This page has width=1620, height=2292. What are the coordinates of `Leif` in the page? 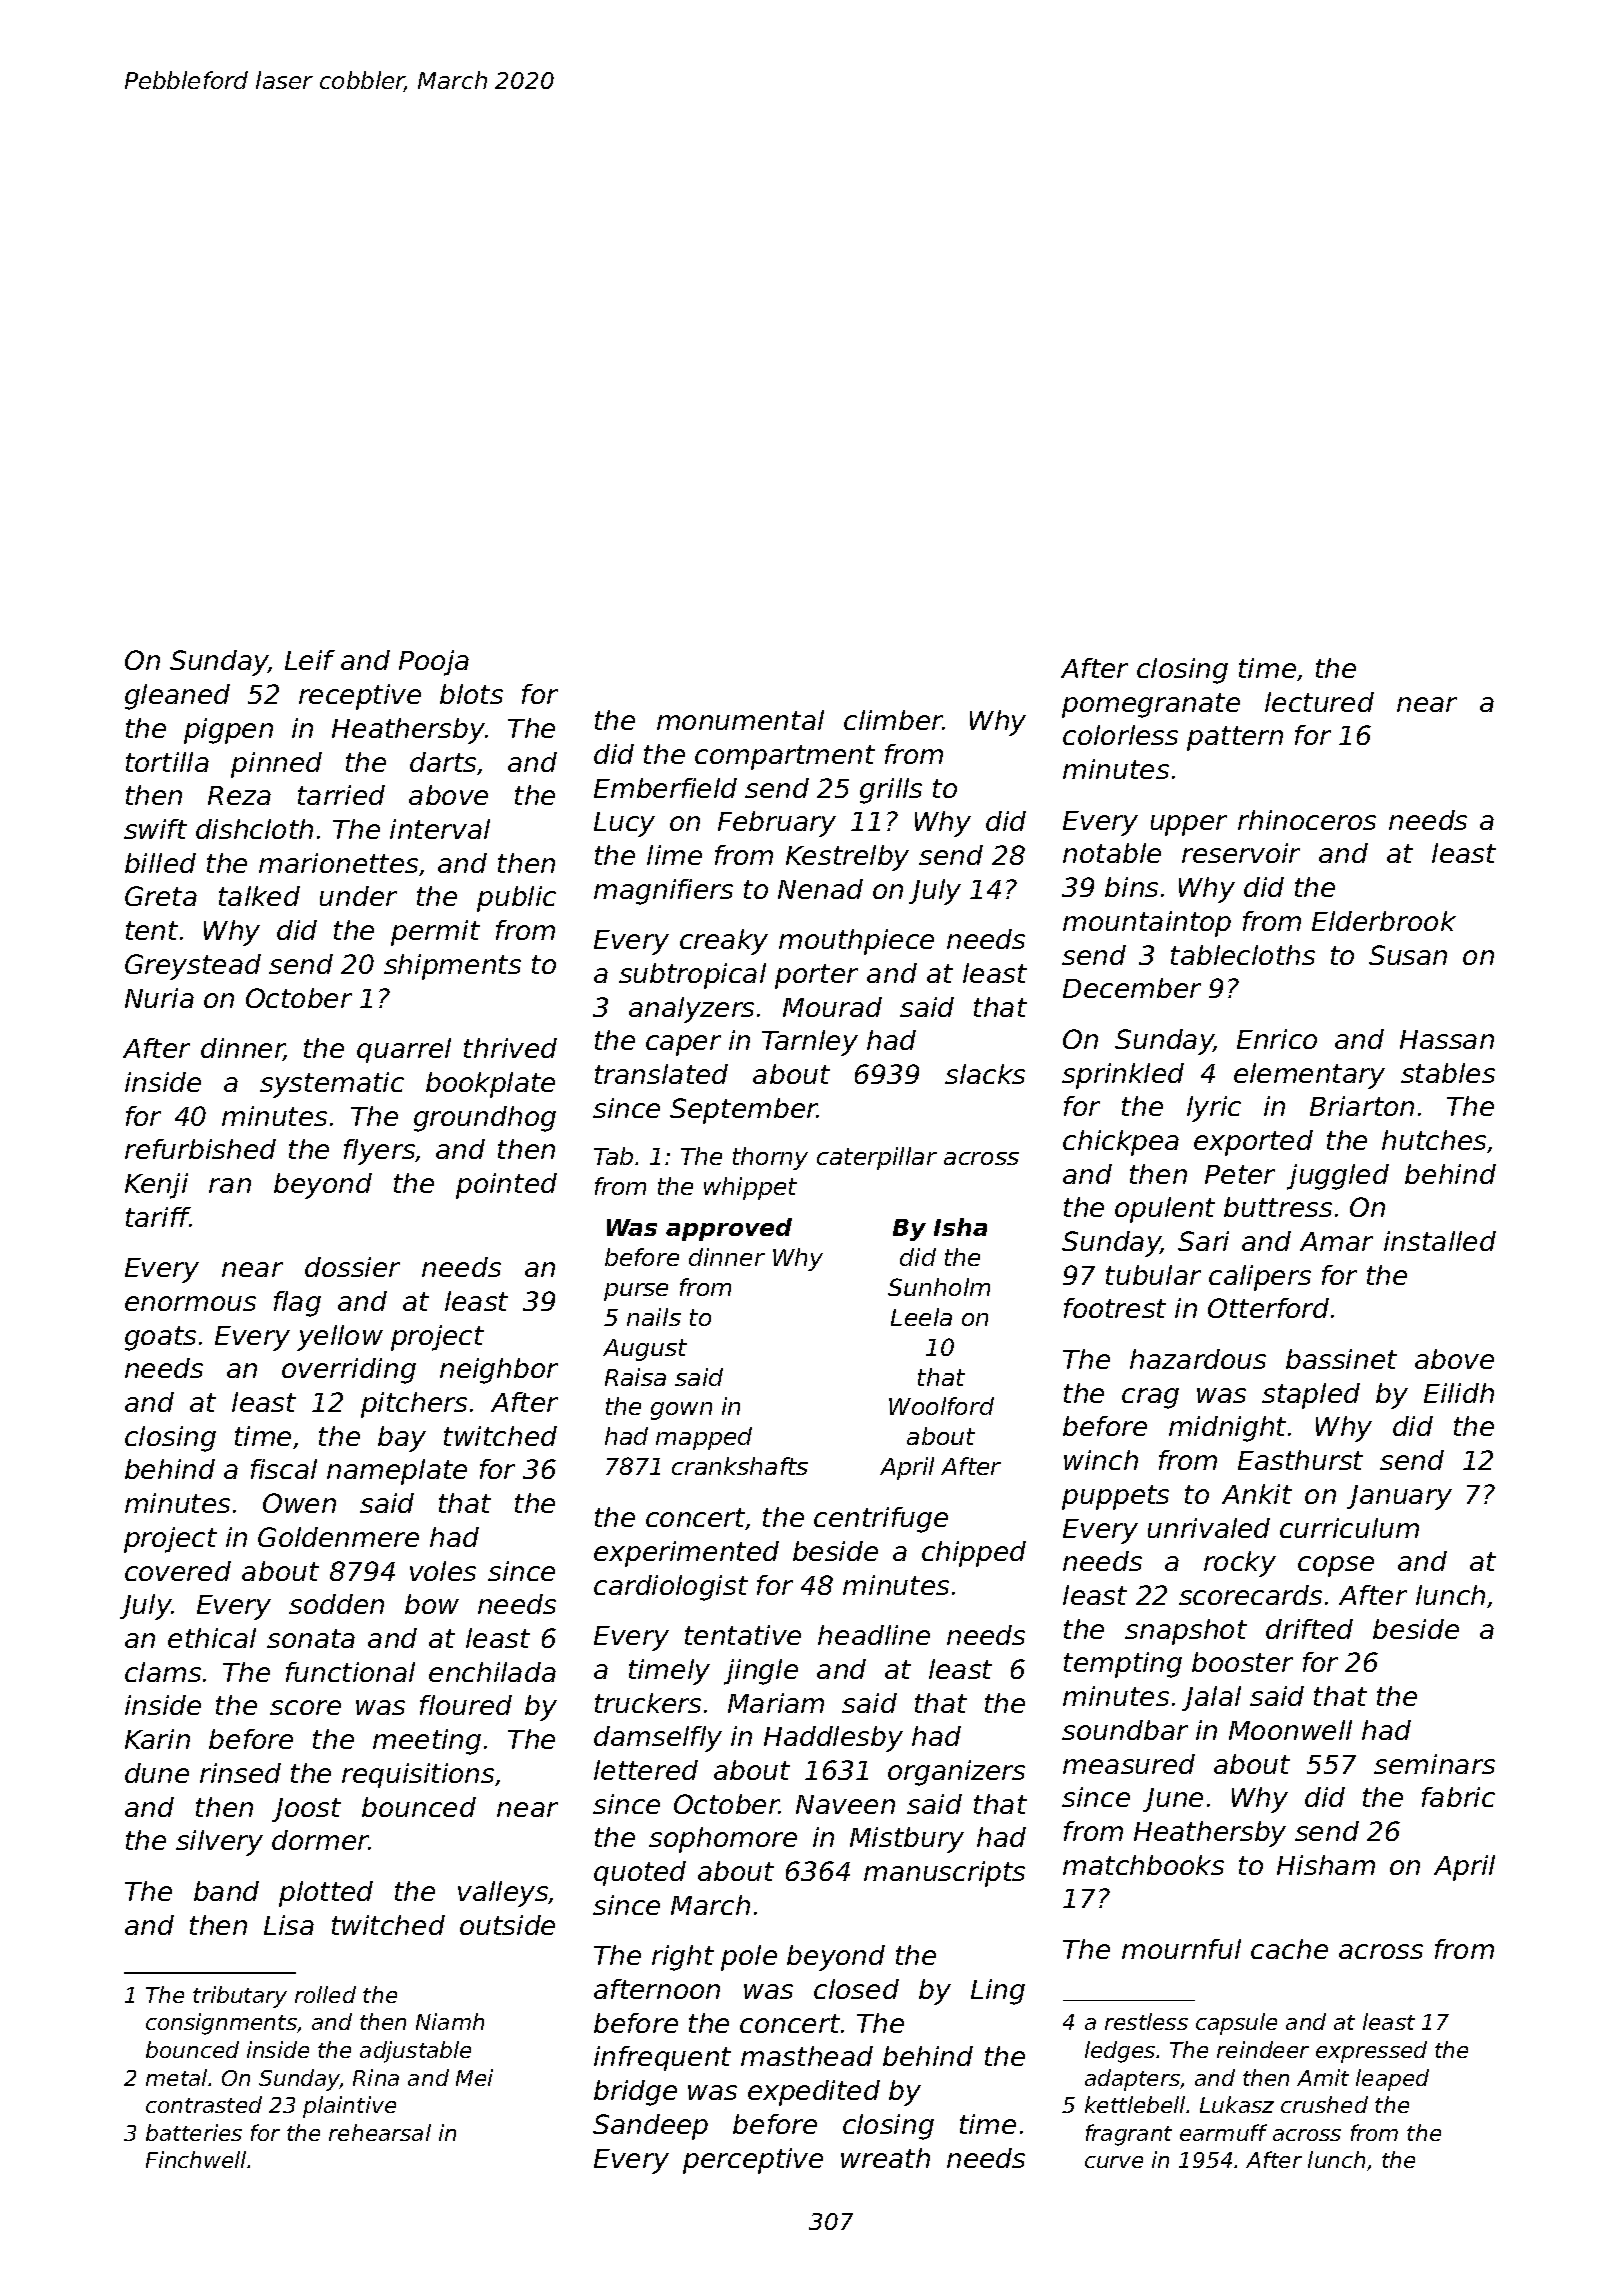 It's located at (310, 660).
